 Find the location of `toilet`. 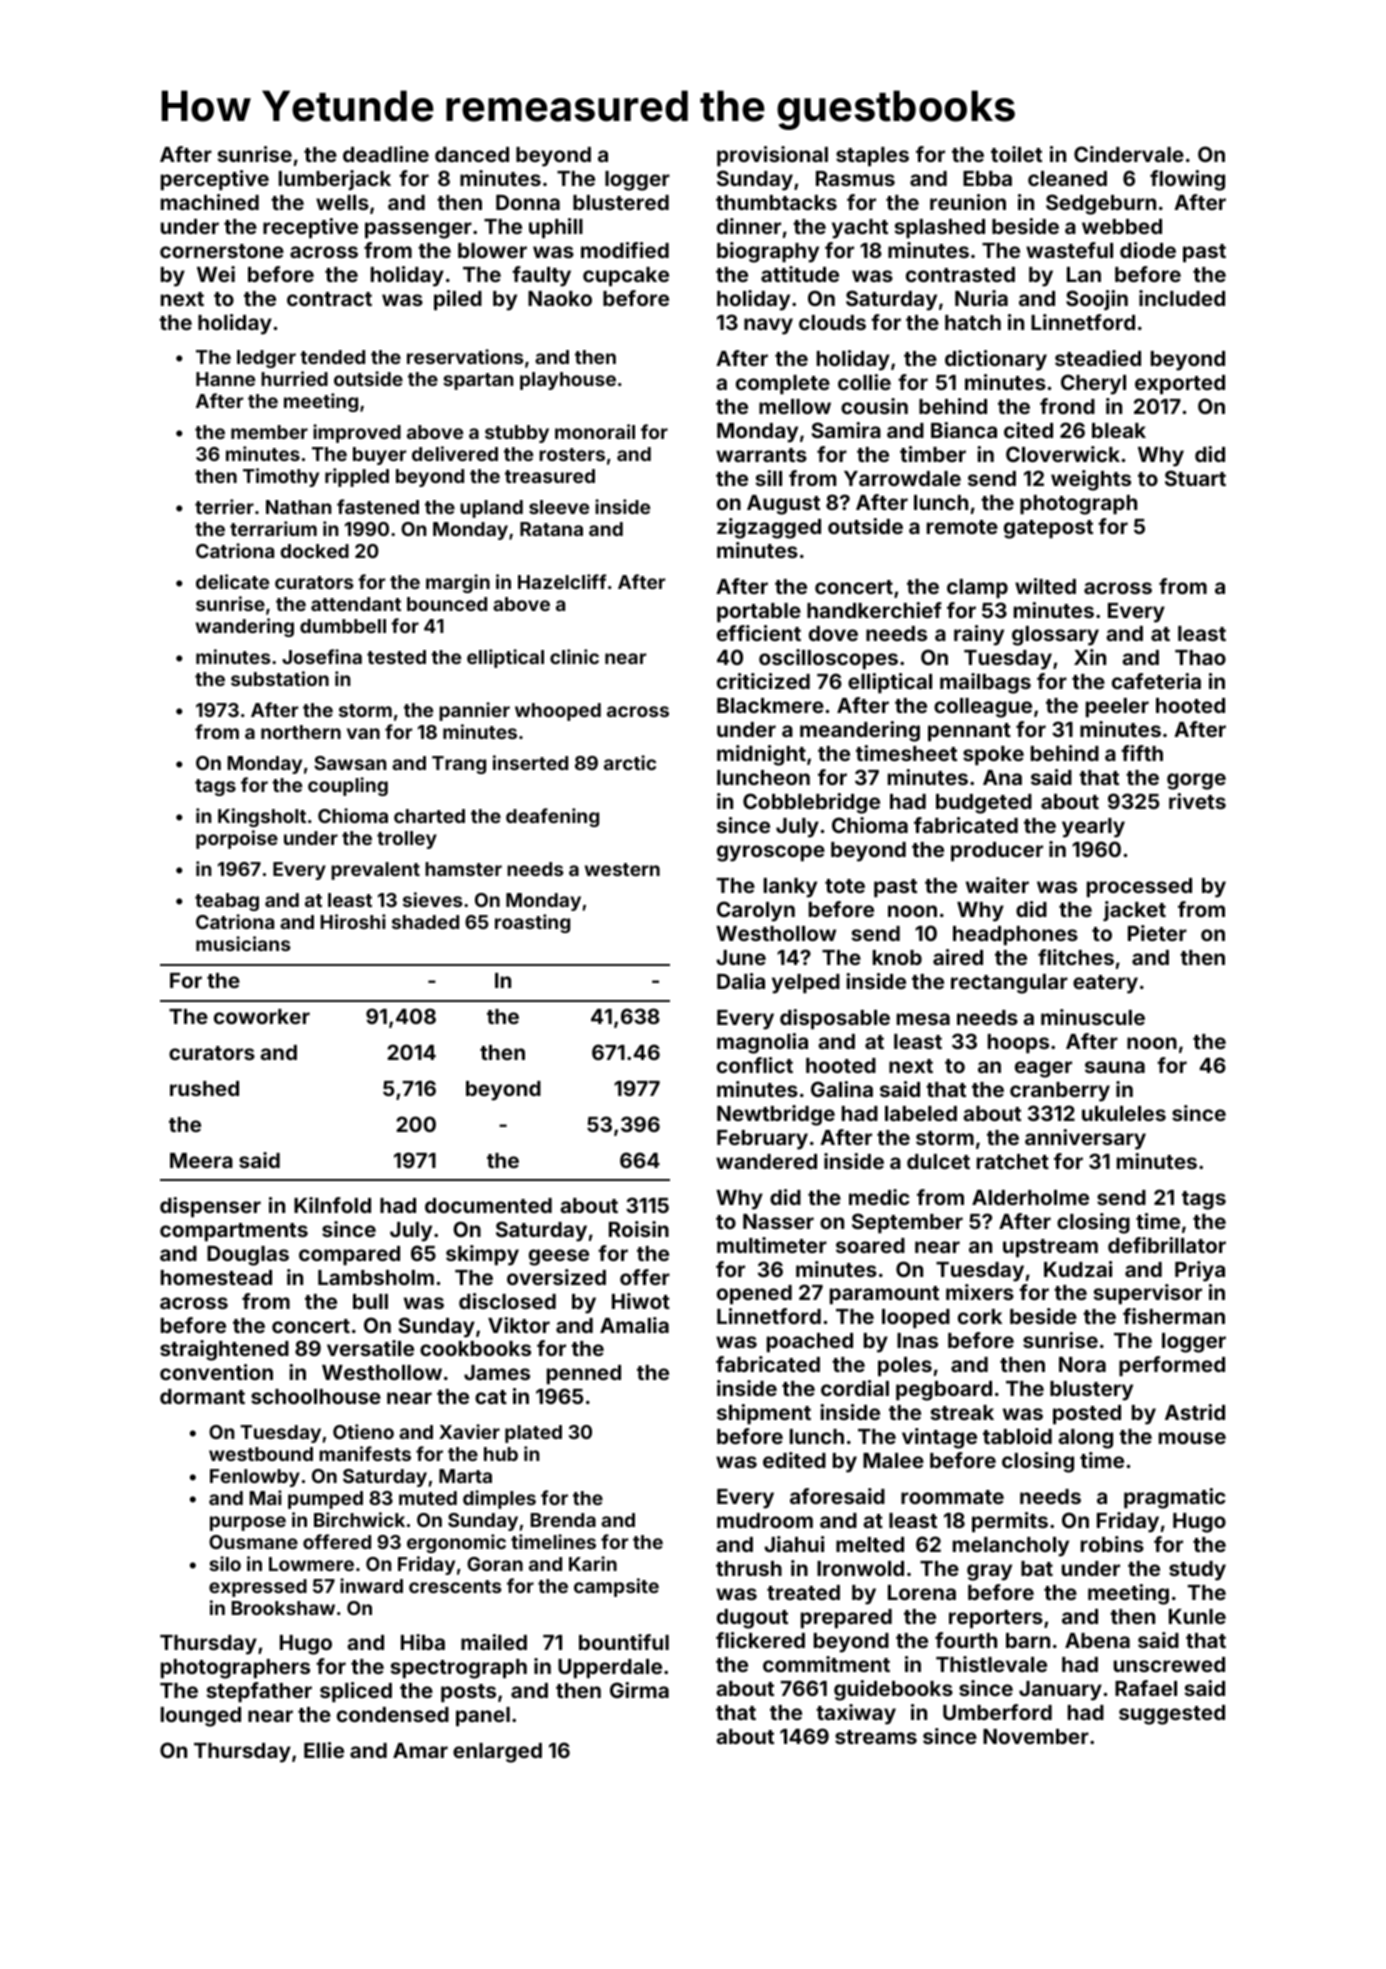

toilet is located at coordinates (1016, 154).
